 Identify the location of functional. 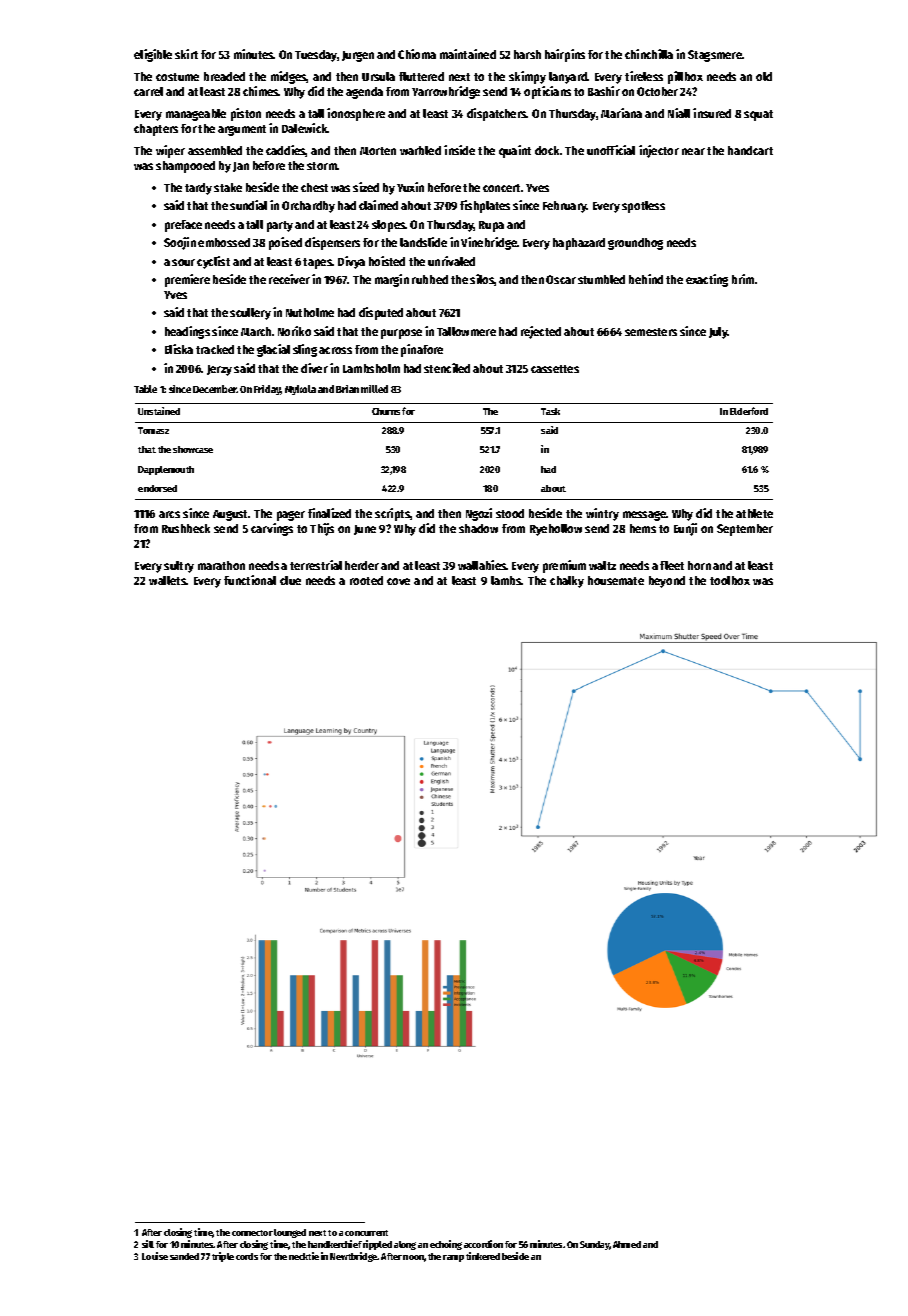
(250, 580).
